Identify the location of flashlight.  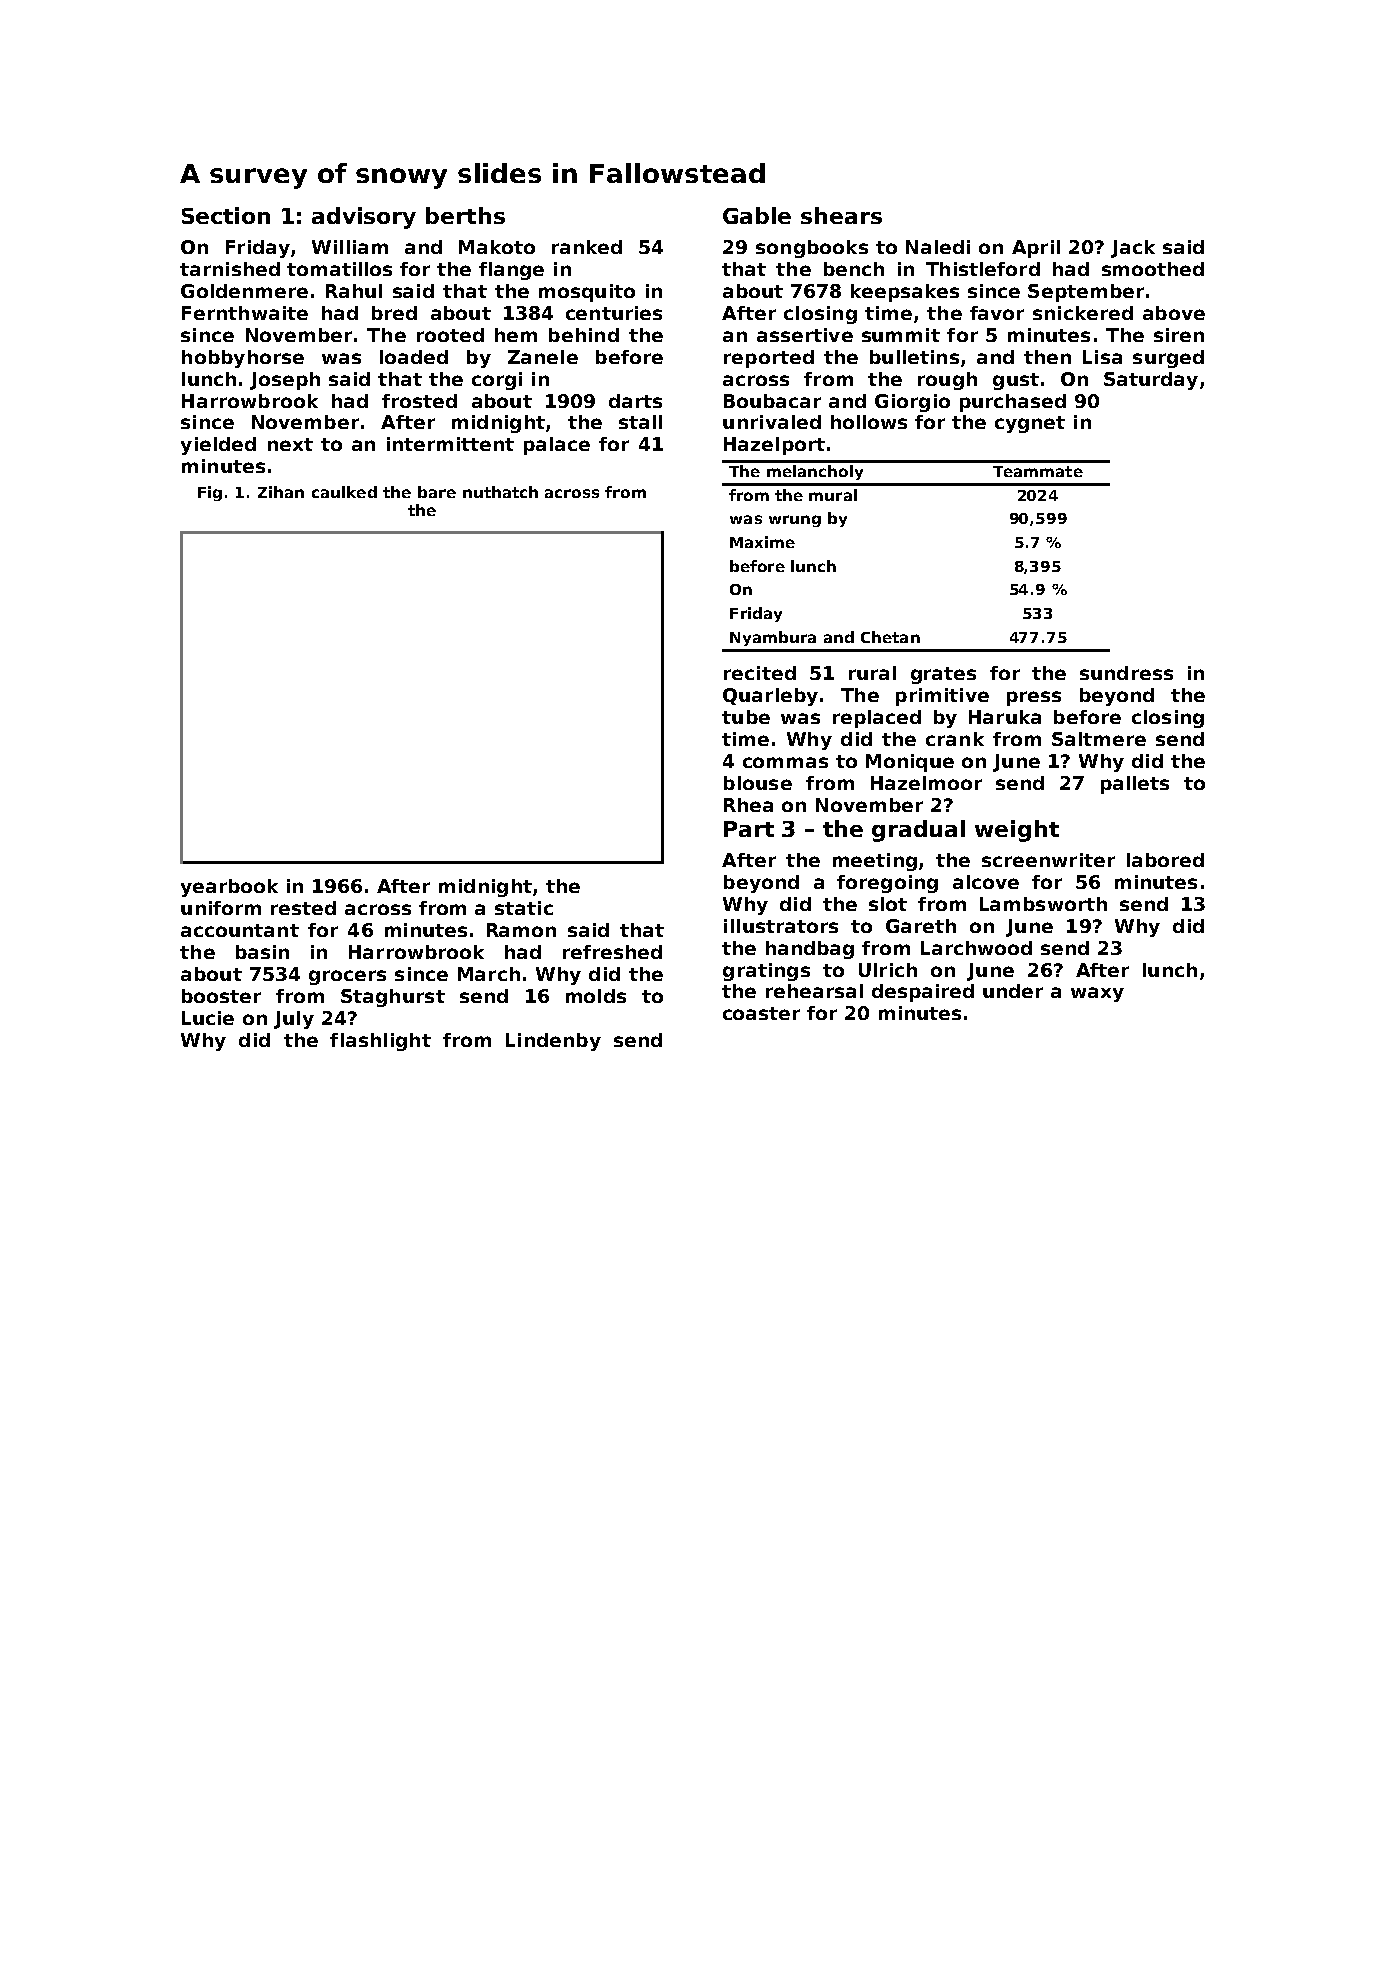
(380, 1042).
